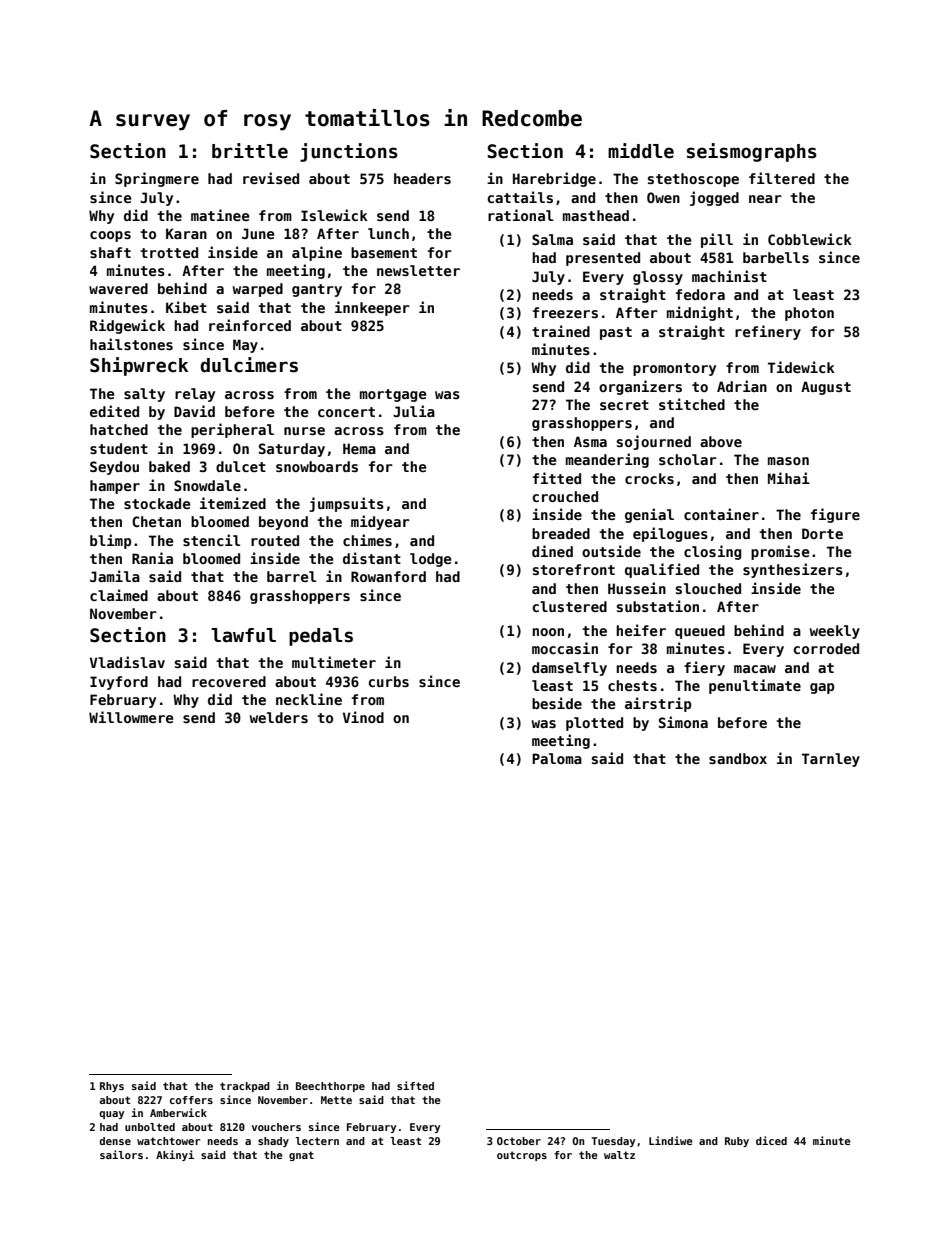 Image resolution: width=952 pixels, height=1233 pixels. Describe the element at coordinates (110, 252) in the screenshot. I see `shaft` at that location.
